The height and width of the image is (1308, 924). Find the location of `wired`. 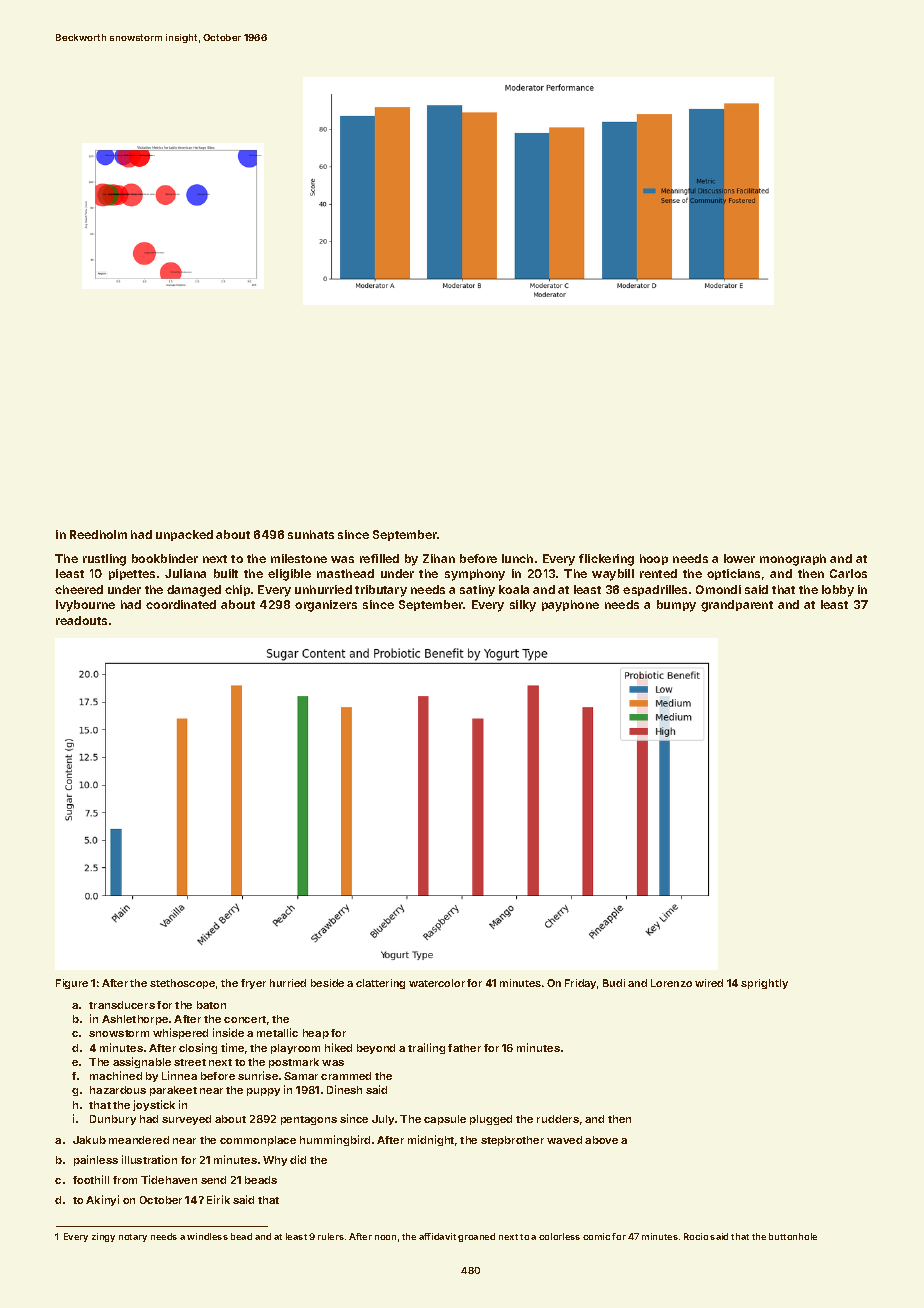

wired is located at coordinates (709, 983).
